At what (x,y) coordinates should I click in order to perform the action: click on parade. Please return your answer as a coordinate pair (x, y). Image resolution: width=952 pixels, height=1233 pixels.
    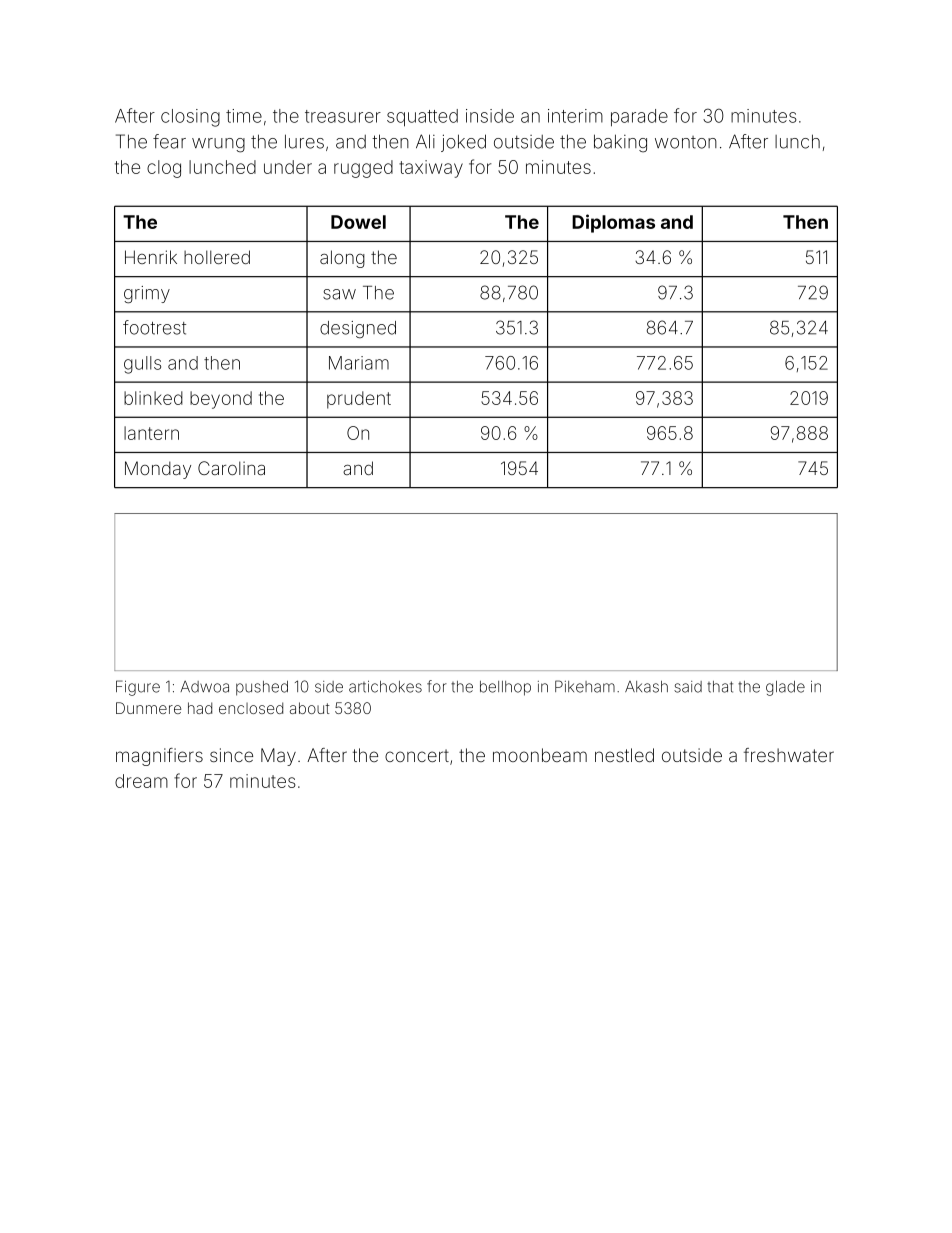
    Looking at the image, I should click on (639, 117).
